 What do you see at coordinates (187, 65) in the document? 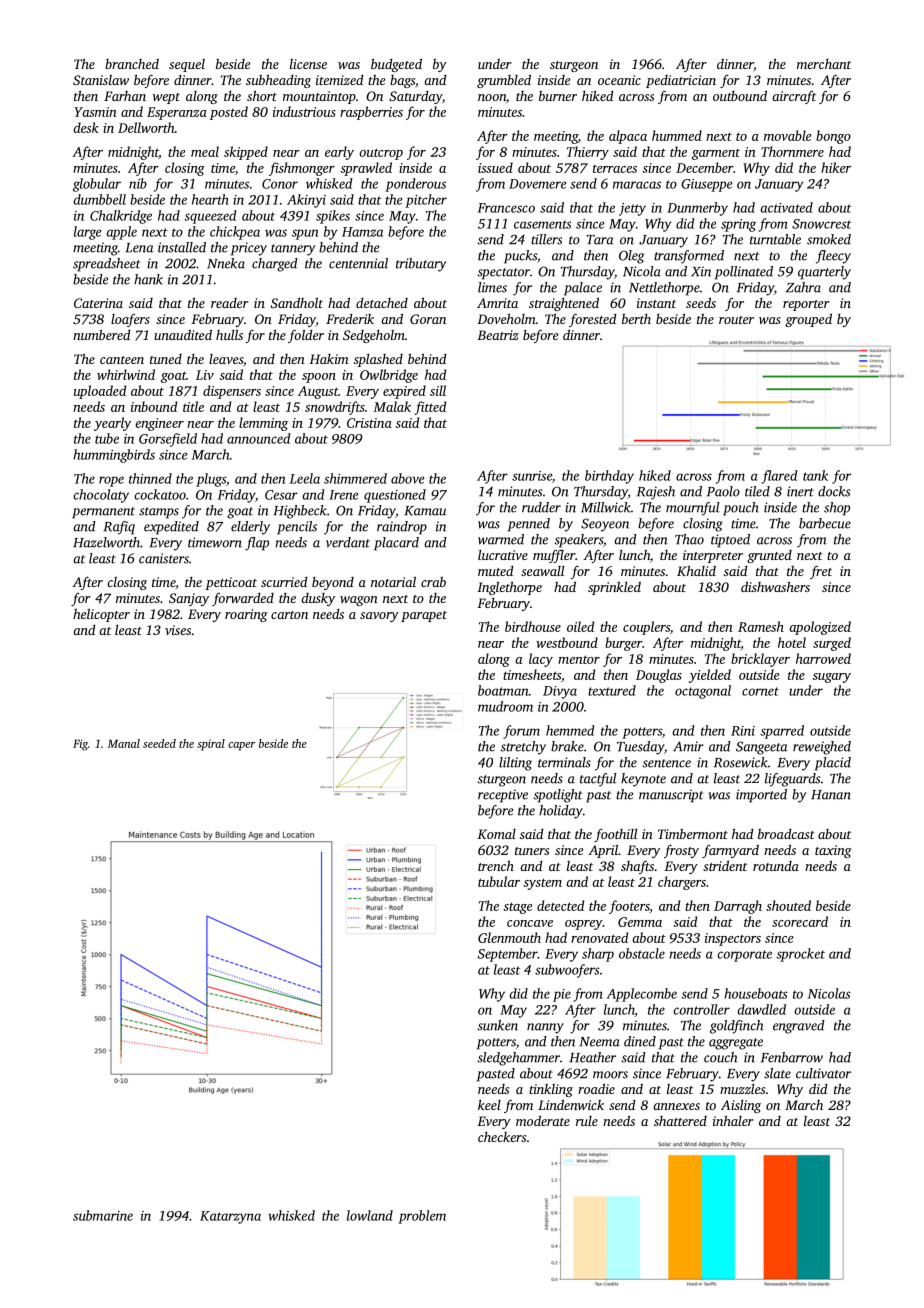
I see `sequel` at bounding box center [187, 65].
